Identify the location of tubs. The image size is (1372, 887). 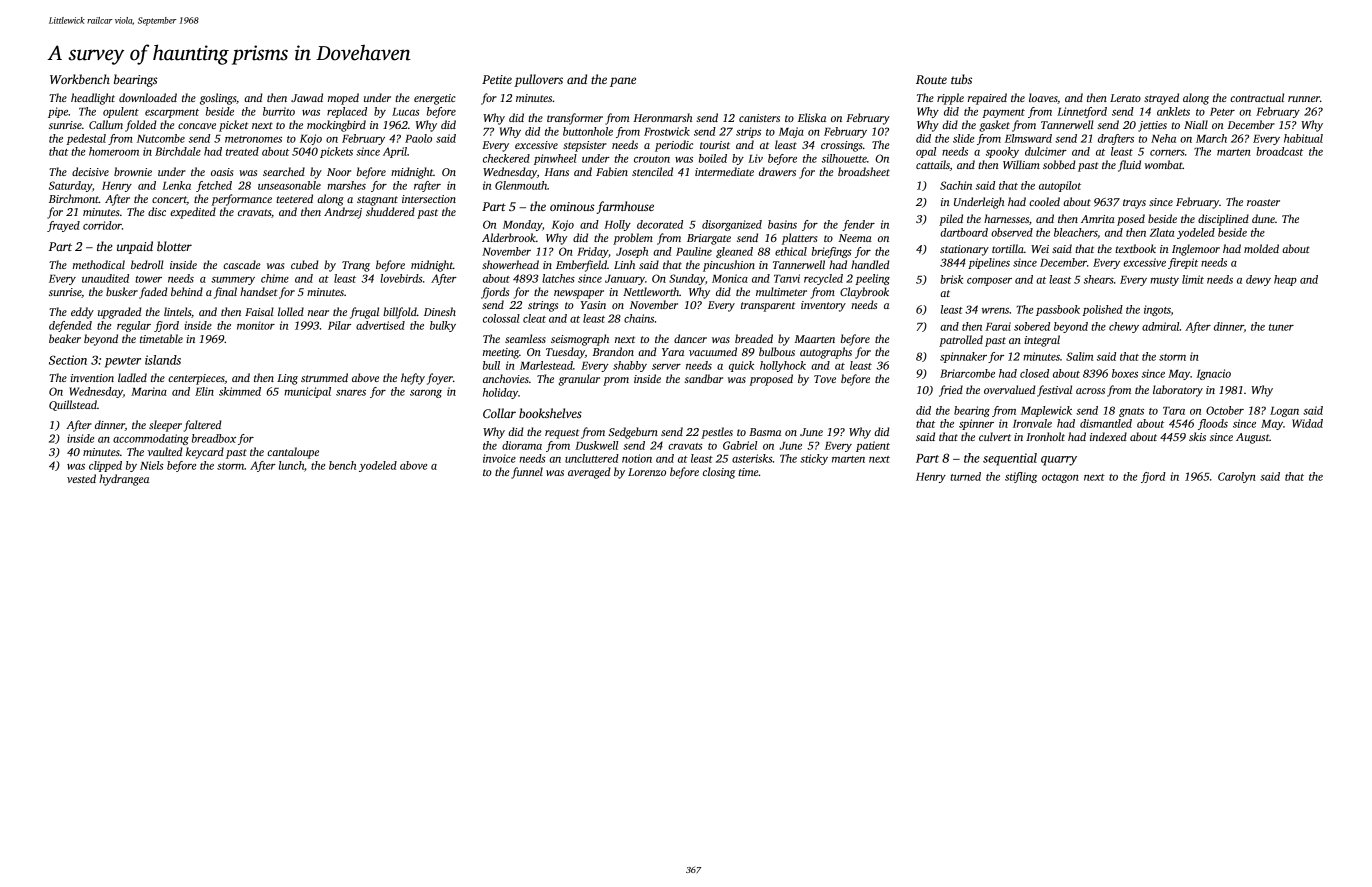
(961, 79).
